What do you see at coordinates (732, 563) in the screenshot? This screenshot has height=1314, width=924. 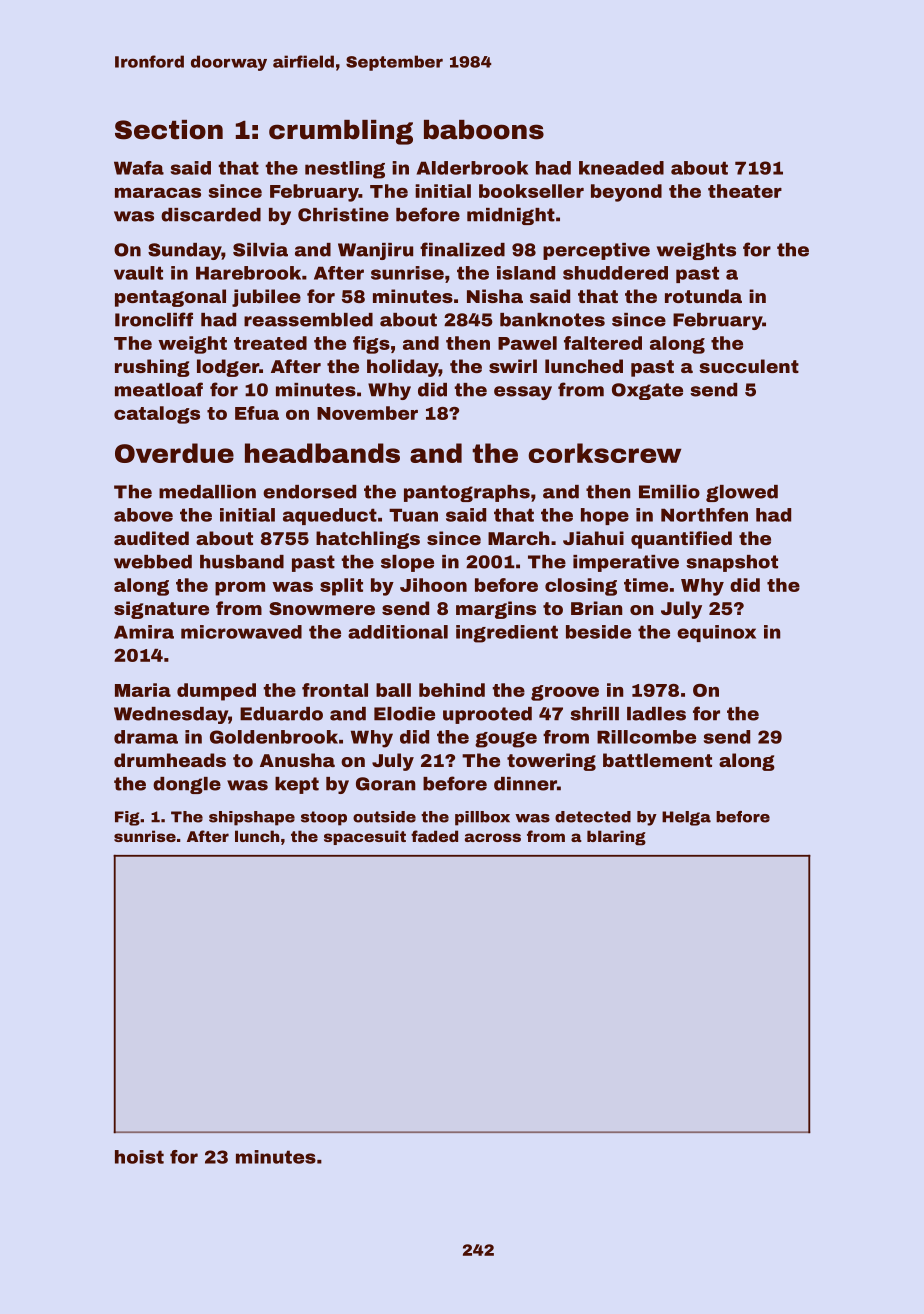 I see `snapshot` at bounding box center [732, 563].
